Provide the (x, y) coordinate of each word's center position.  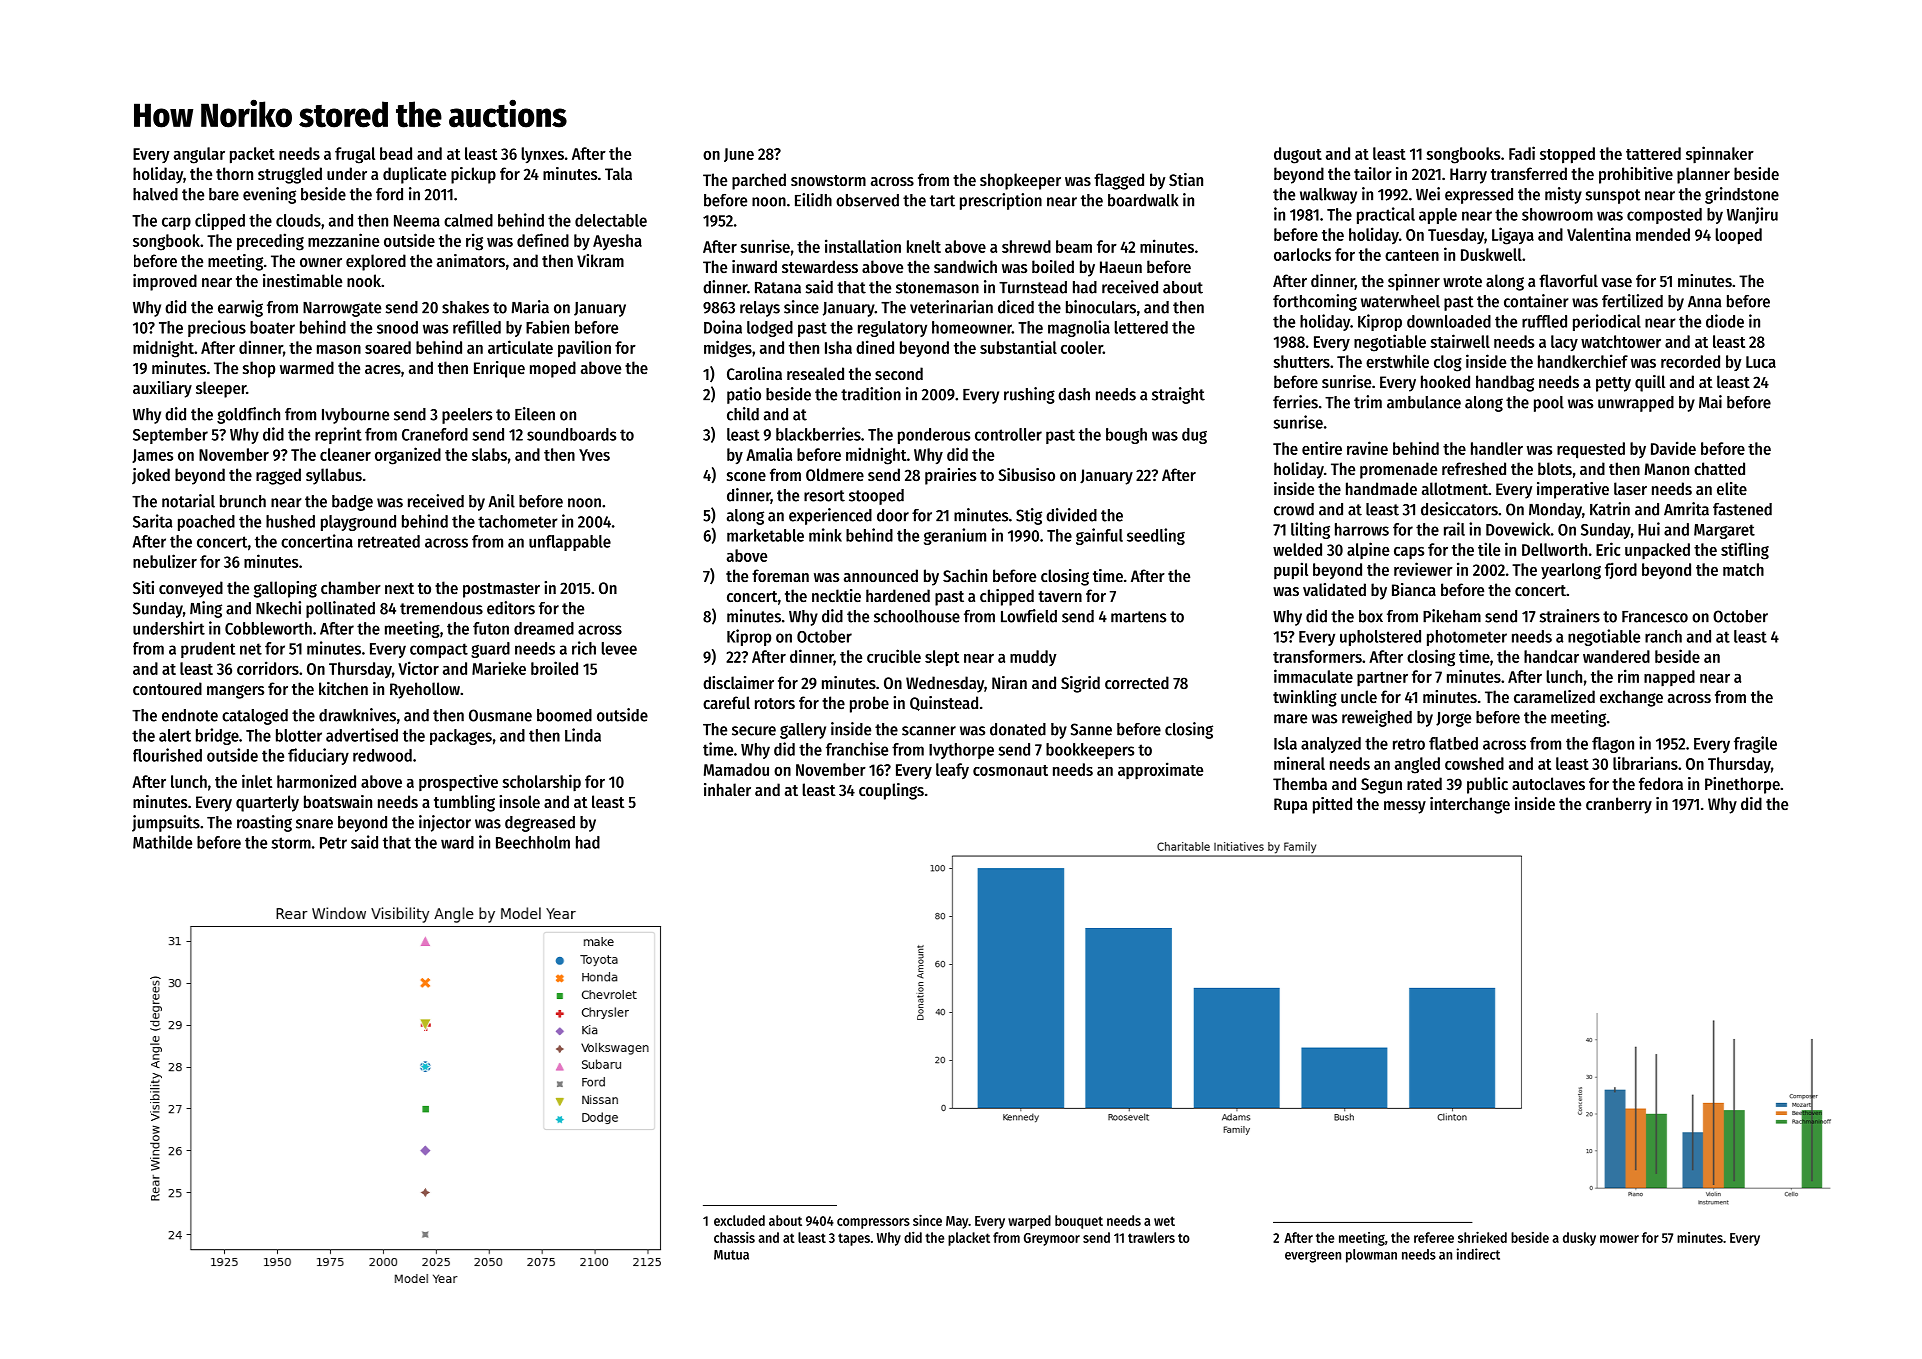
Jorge (1453, 719)
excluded (739, 1220)
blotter (299, 735)
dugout (1298, 155)
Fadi (1522, 153)
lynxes (543, 155)
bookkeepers (1090, 751)
